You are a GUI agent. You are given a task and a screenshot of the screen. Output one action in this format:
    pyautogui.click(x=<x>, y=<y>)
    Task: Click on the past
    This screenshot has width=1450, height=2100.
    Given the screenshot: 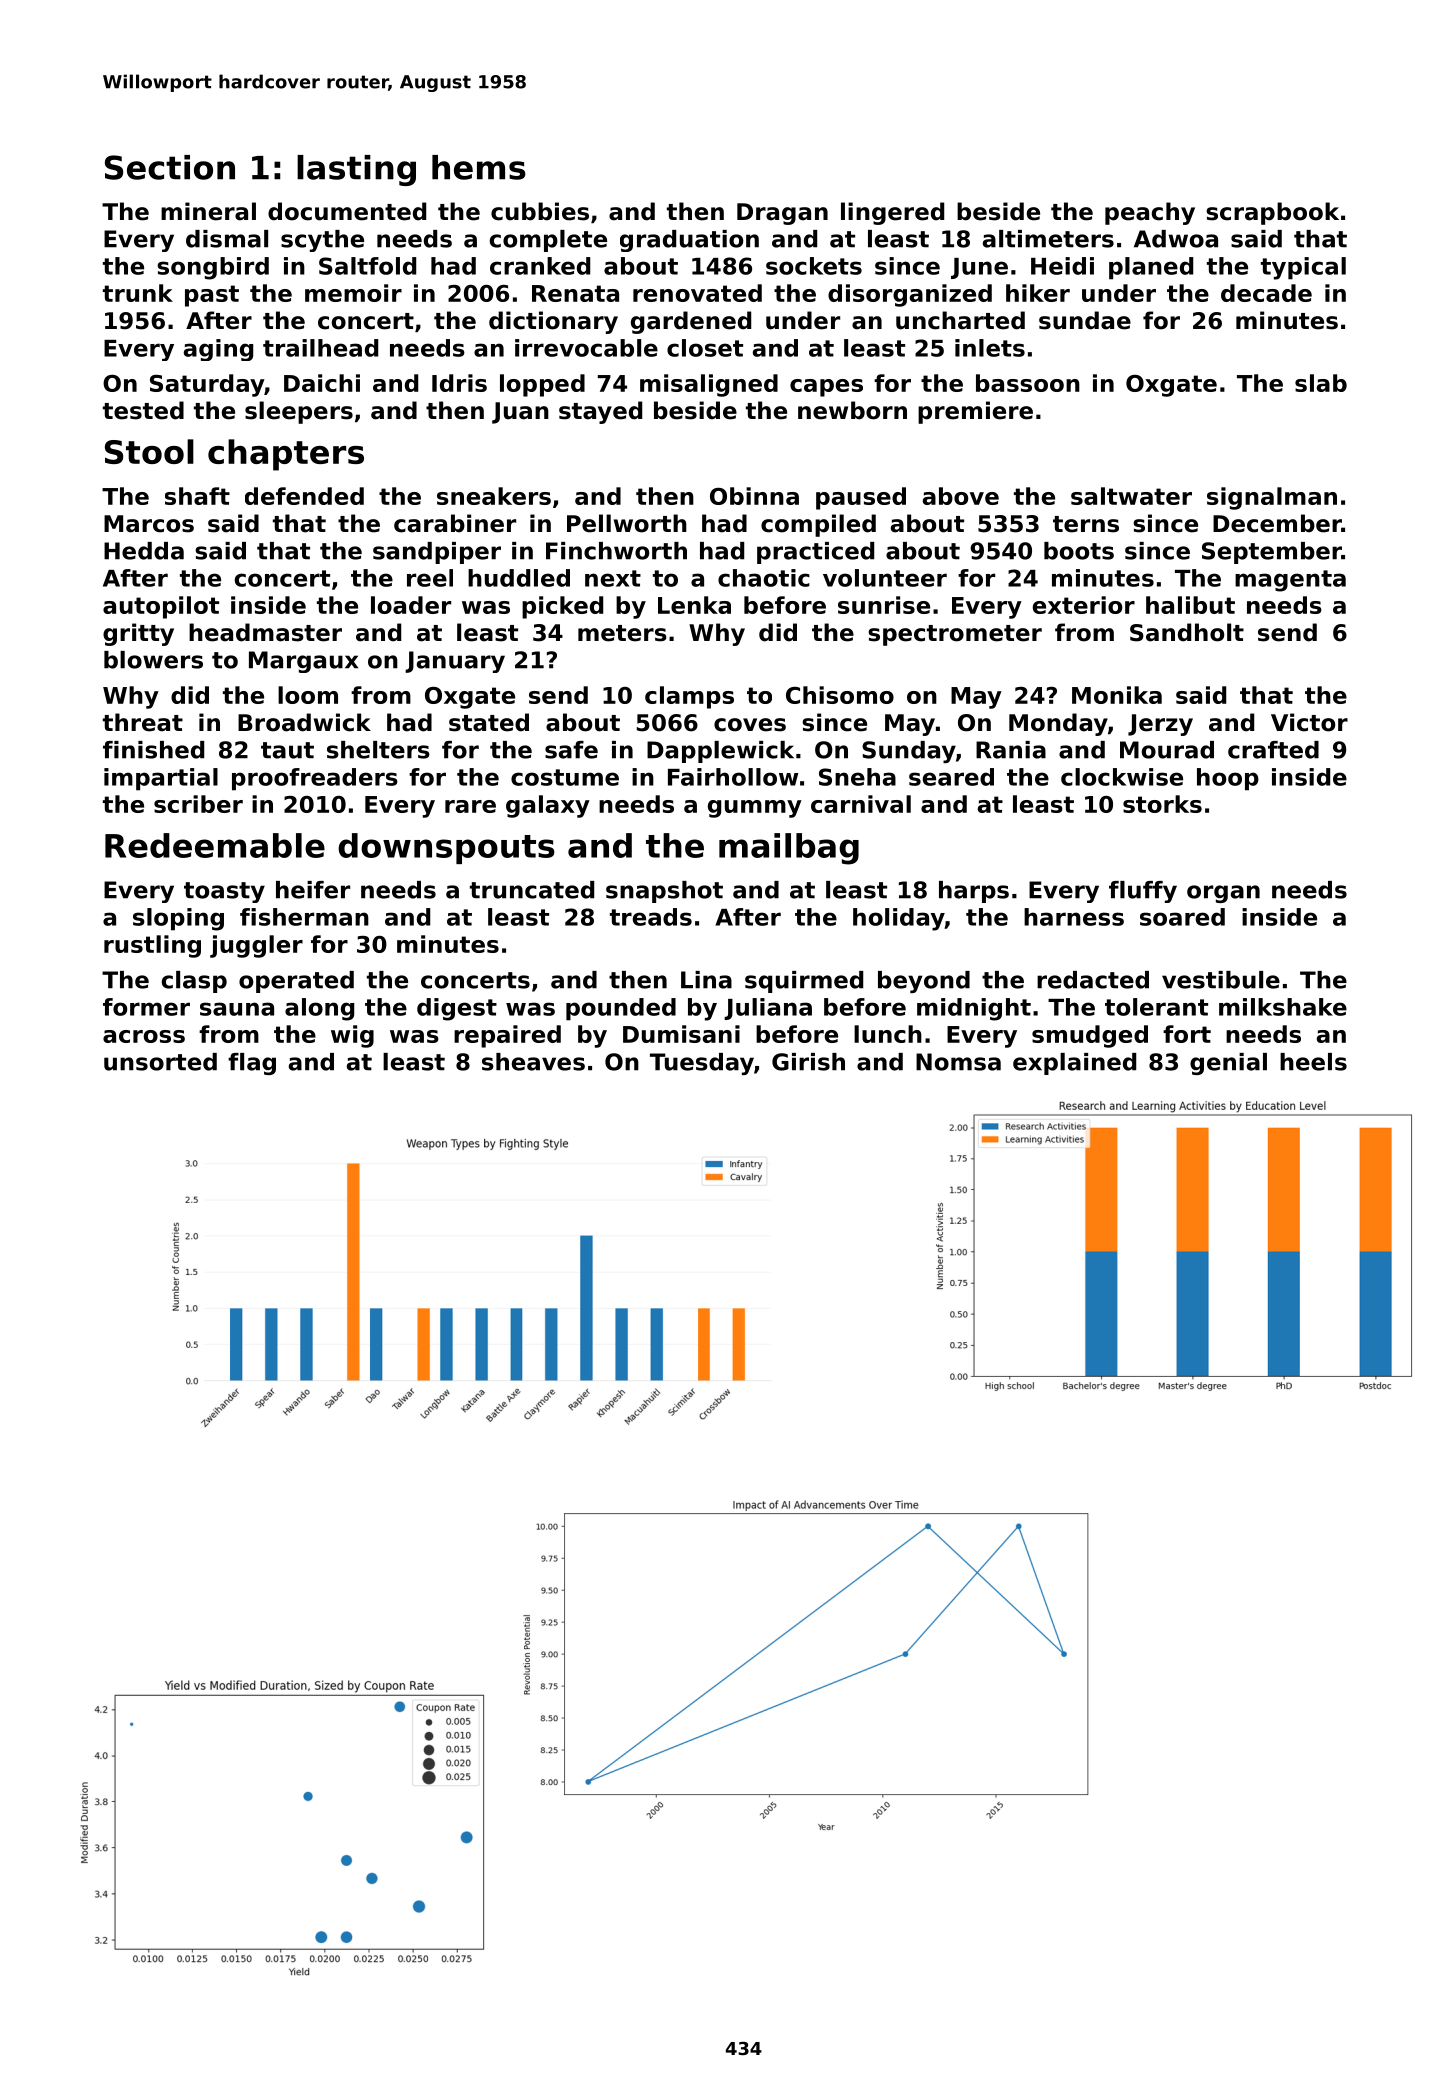 What is the action you would take?
    pyautogui.click(x=212, y=296)
